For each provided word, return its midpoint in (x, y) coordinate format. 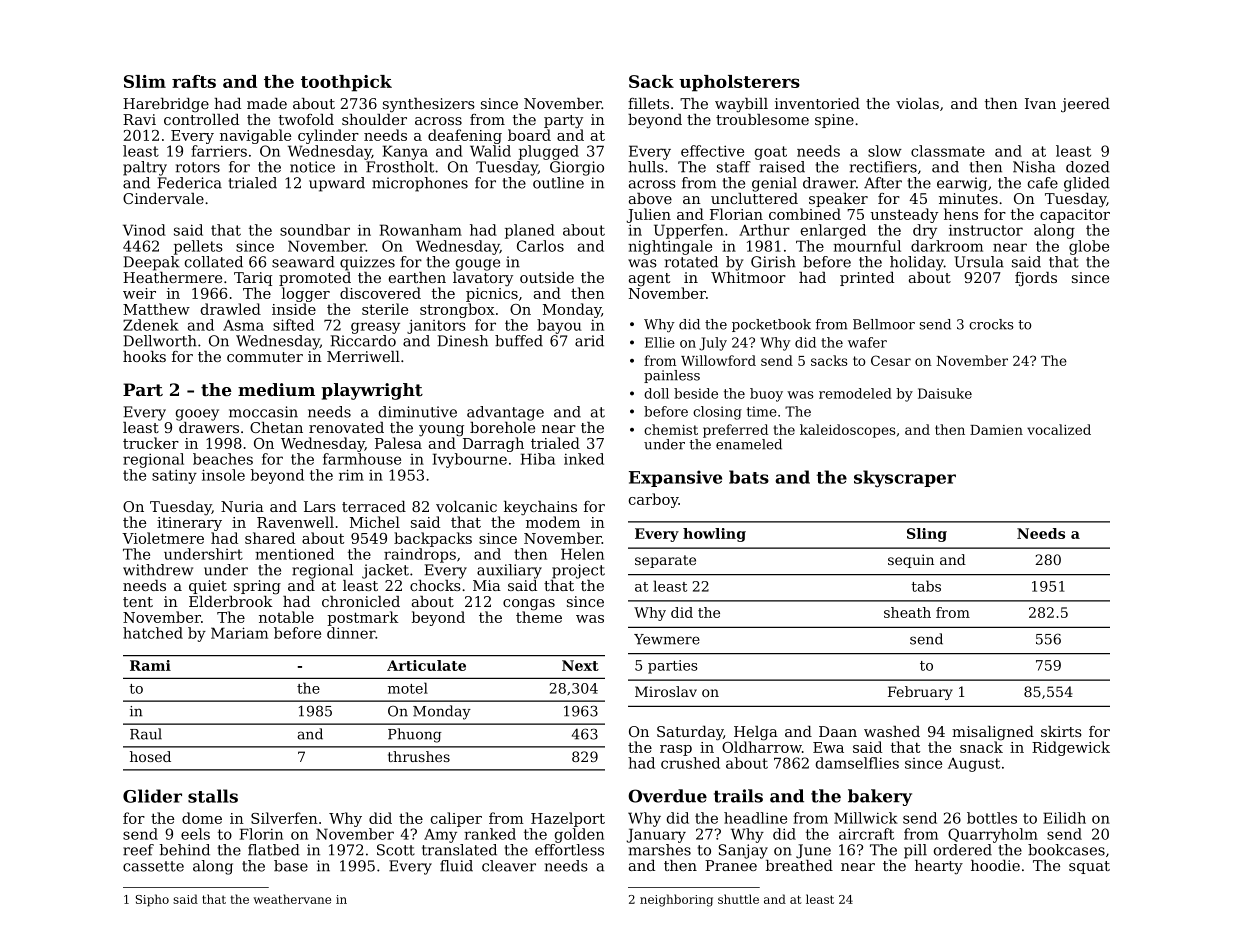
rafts (194, 81)
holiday (917, 263)
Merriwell (363, 356)
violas (917, 103)
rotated (691, 262)
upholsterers (739, 83)
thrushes (419, 756)
